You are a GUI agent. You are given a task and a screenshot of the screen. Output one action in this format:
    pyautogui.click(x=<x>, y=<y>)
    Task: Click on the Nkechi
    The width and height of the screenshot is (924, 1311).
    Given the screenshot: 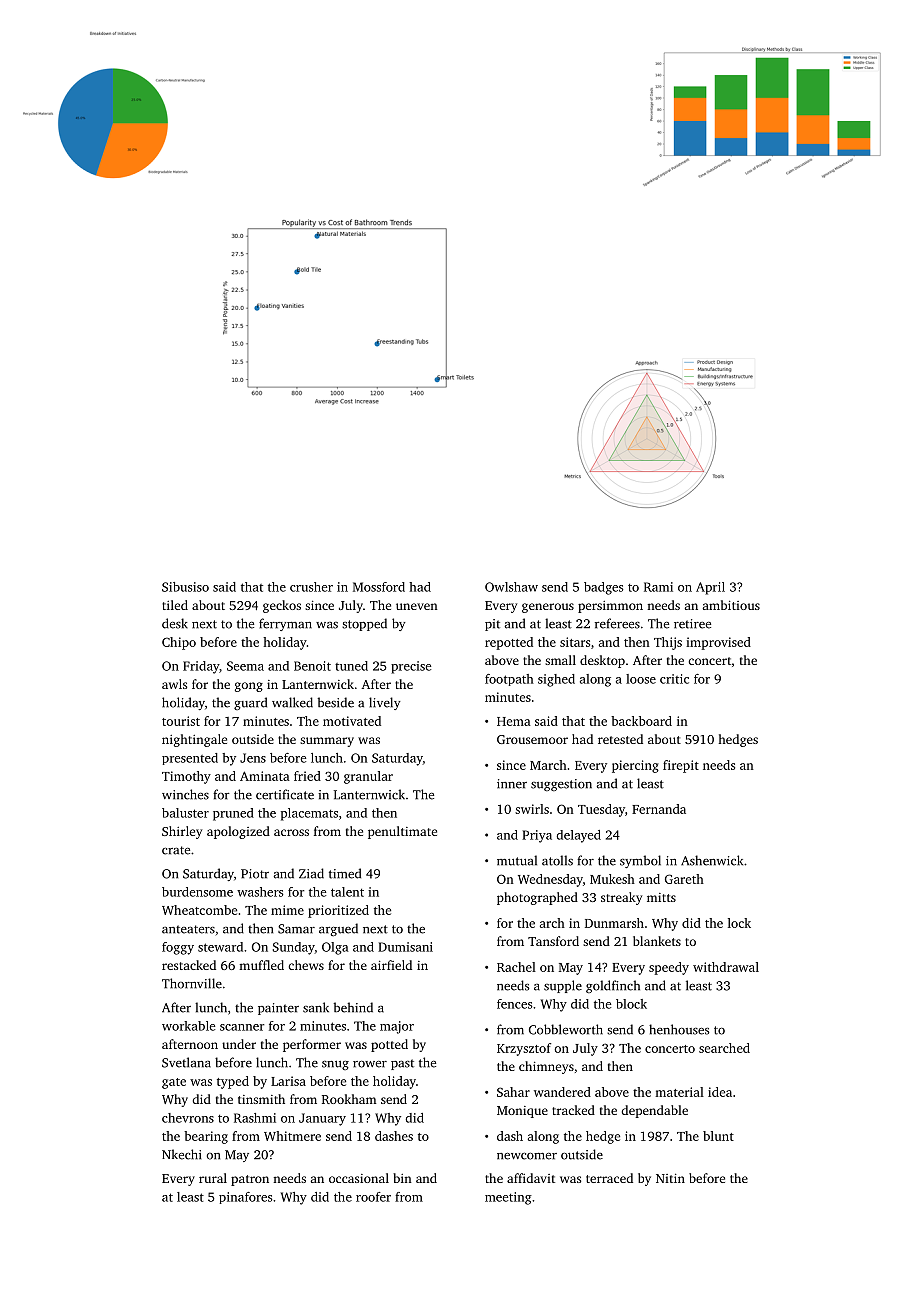 What is the action you would take?
    pyautogui.click(x=181, y=1154)
